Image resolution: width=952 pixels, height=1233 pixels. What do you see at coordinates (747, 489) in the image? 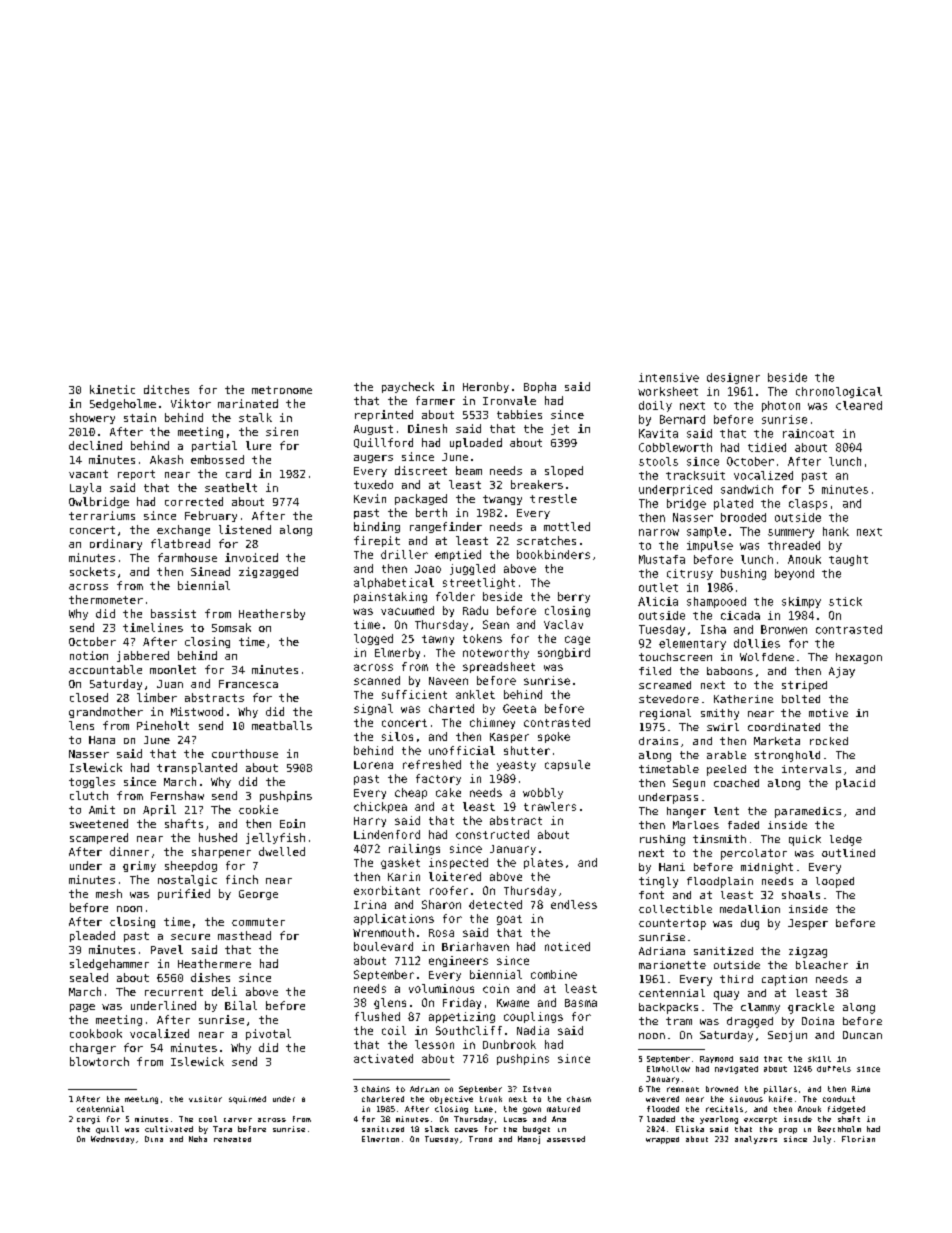
I see `sandwich` at bounding box center [747, 489].
